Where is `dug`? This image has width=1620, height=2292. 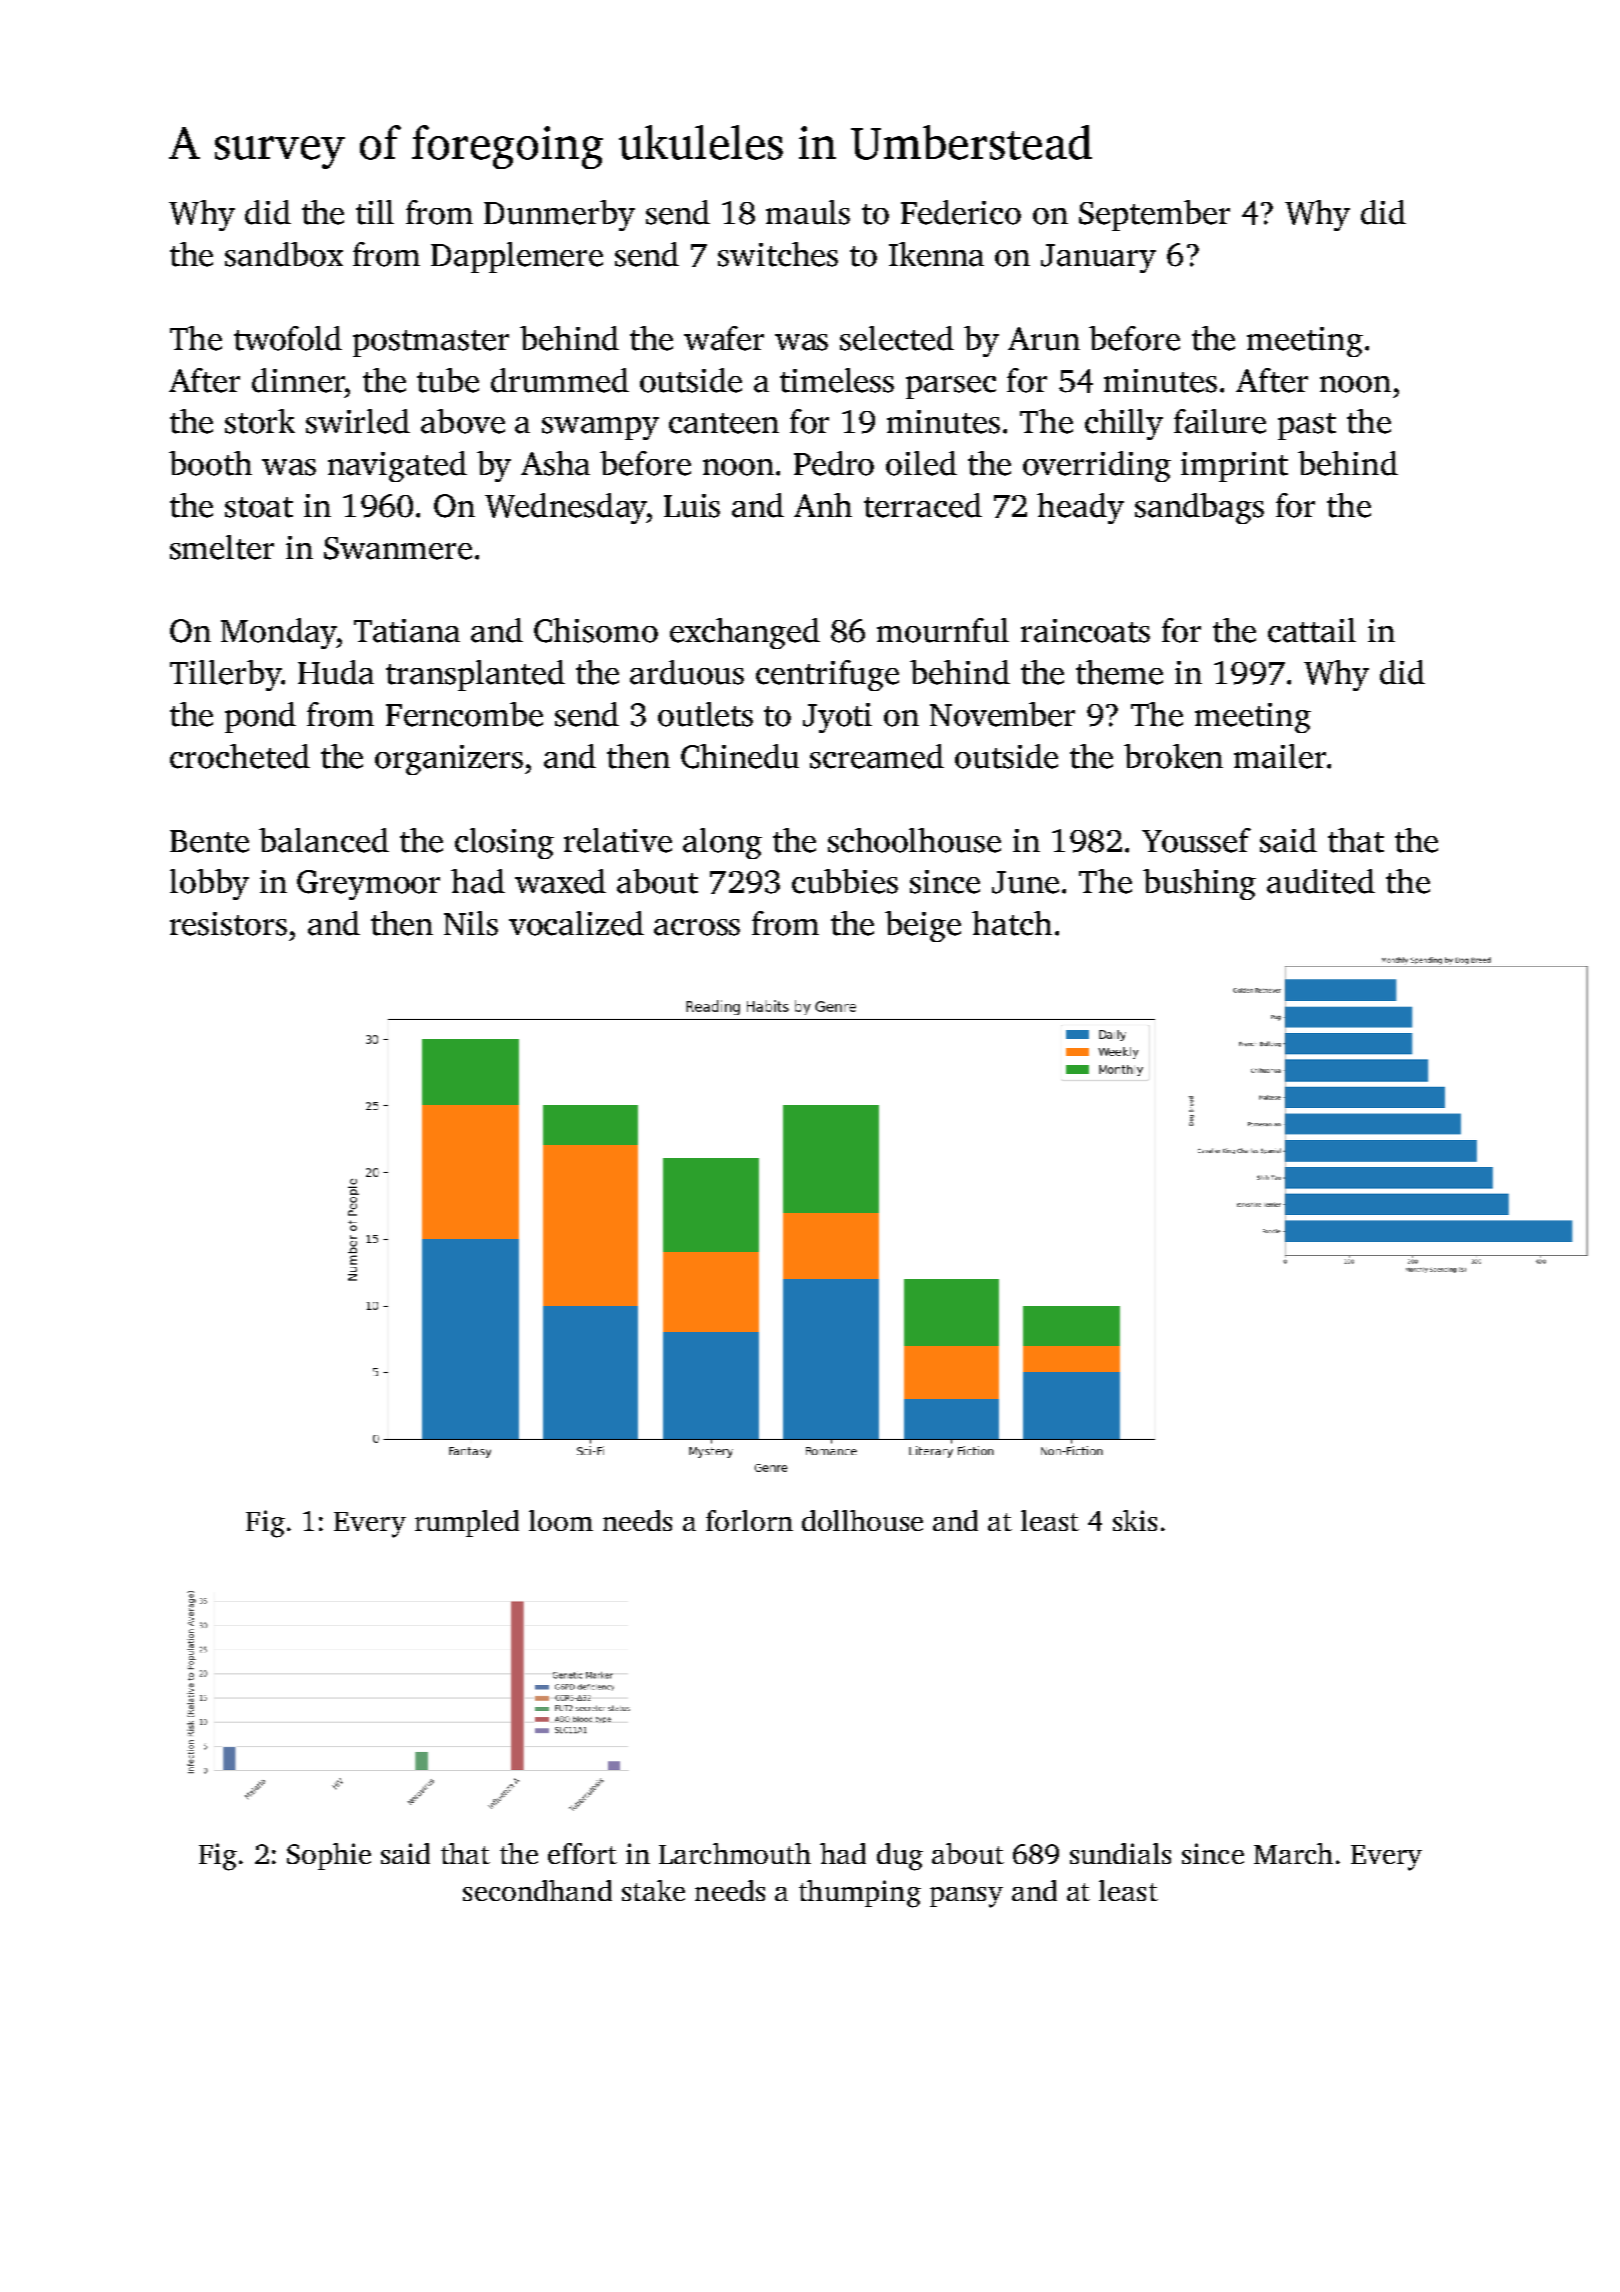 dug is located at coordinates (900, 1857).
